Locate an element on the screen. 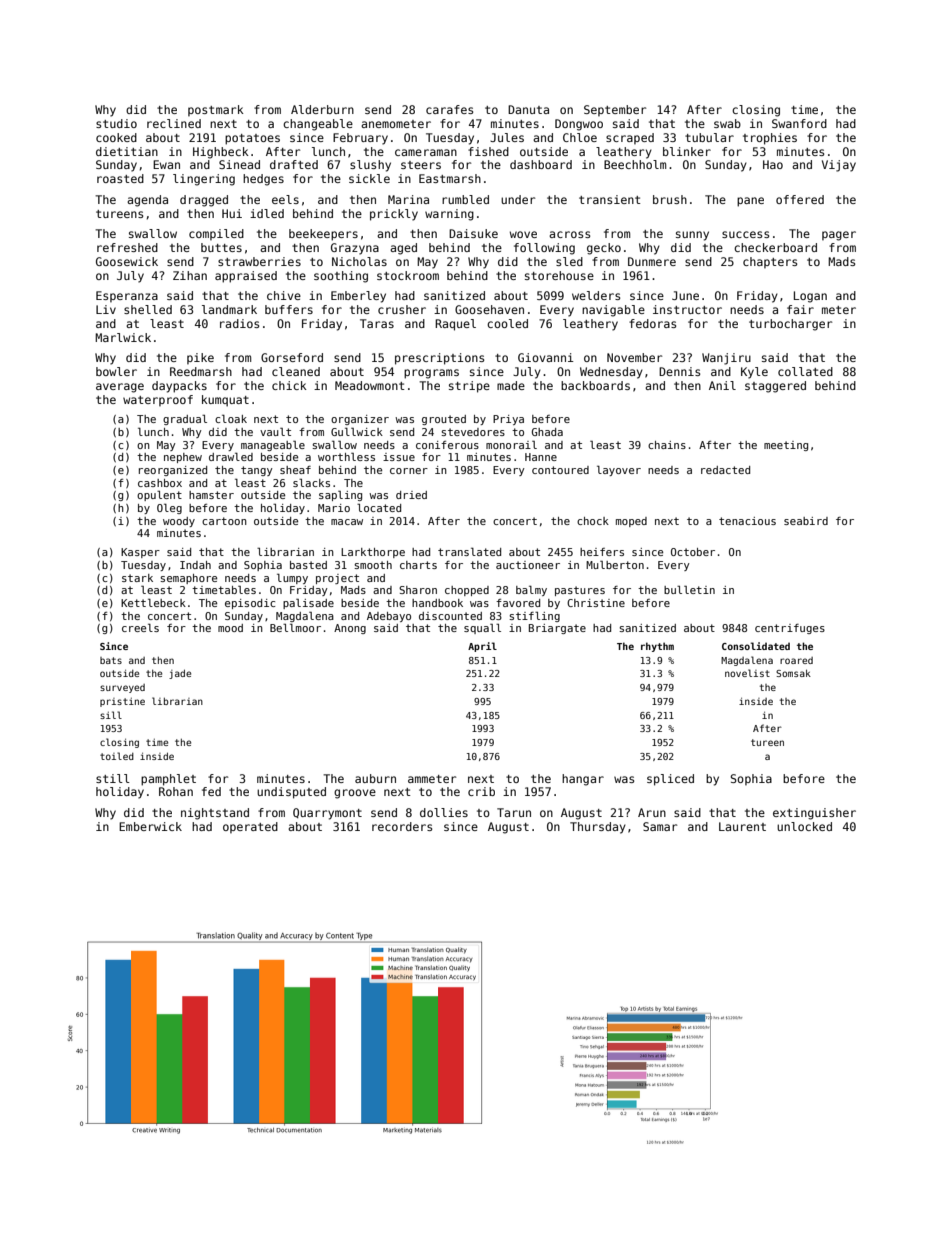 The image size is (952, 1233). lumpy is located at coordinates (292, 579).
